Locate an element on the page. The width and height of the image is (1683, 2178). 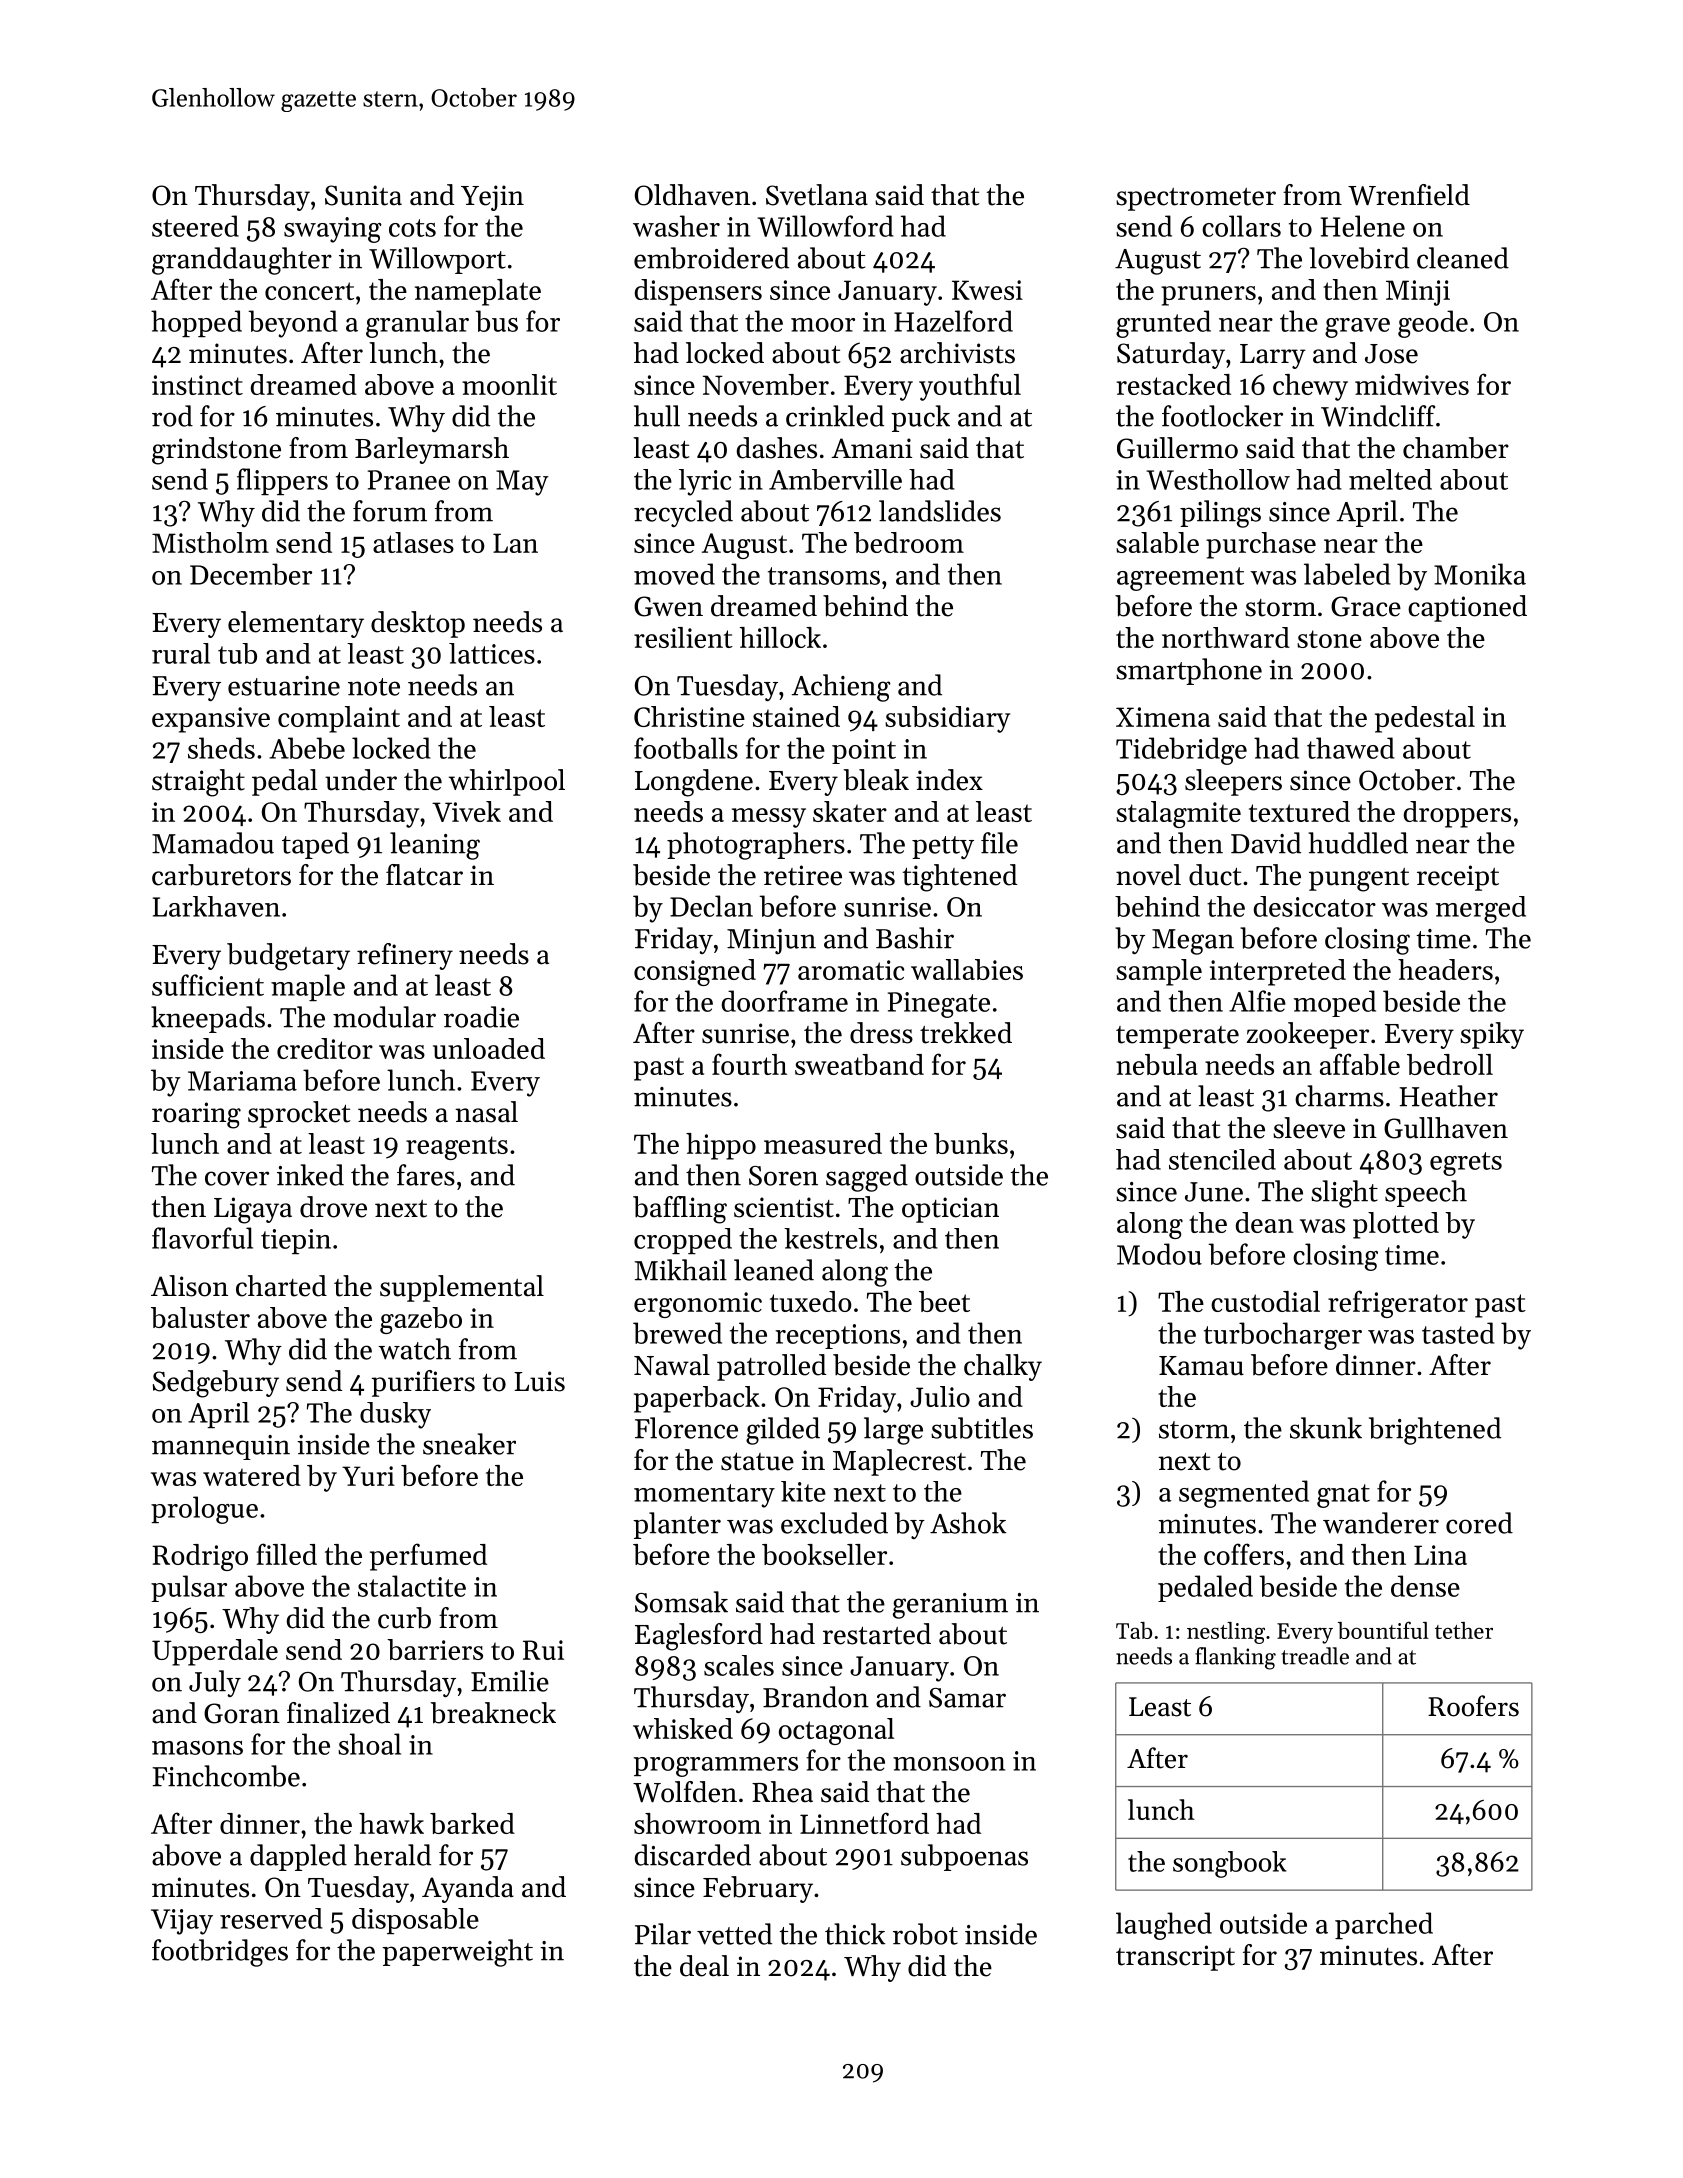
under is located at coordinates (361, 780).
